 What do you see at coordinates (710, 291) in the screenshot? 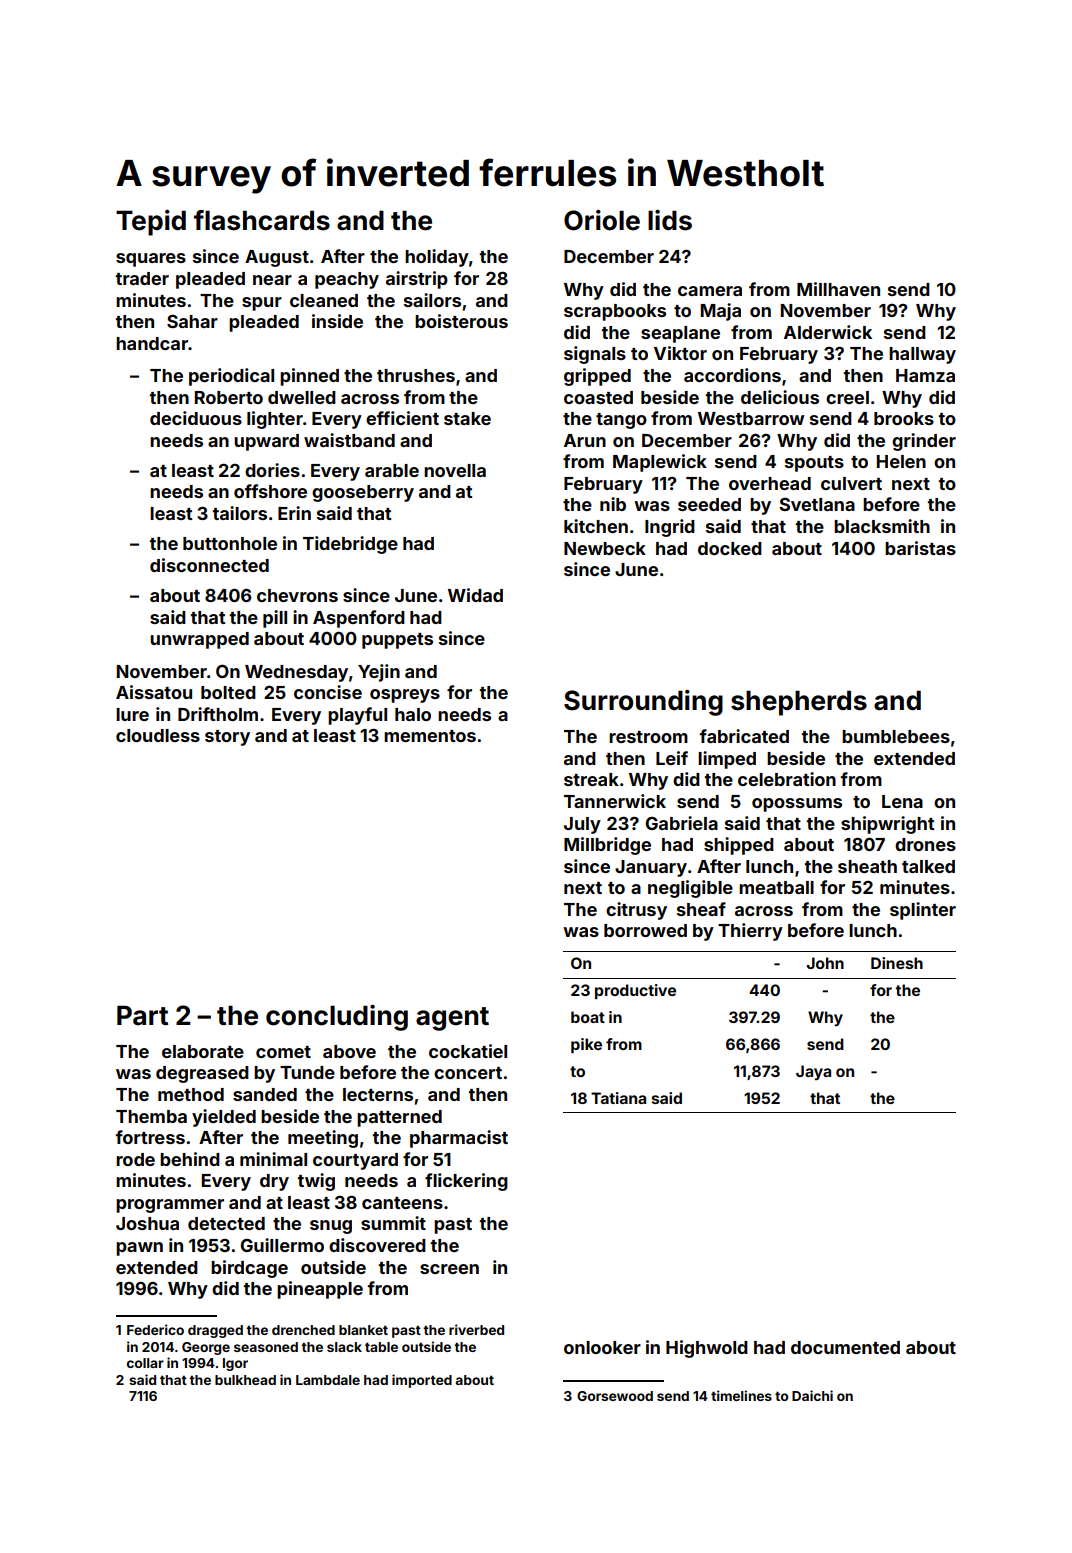
I see `camera` at bounding box center [710, 291].
